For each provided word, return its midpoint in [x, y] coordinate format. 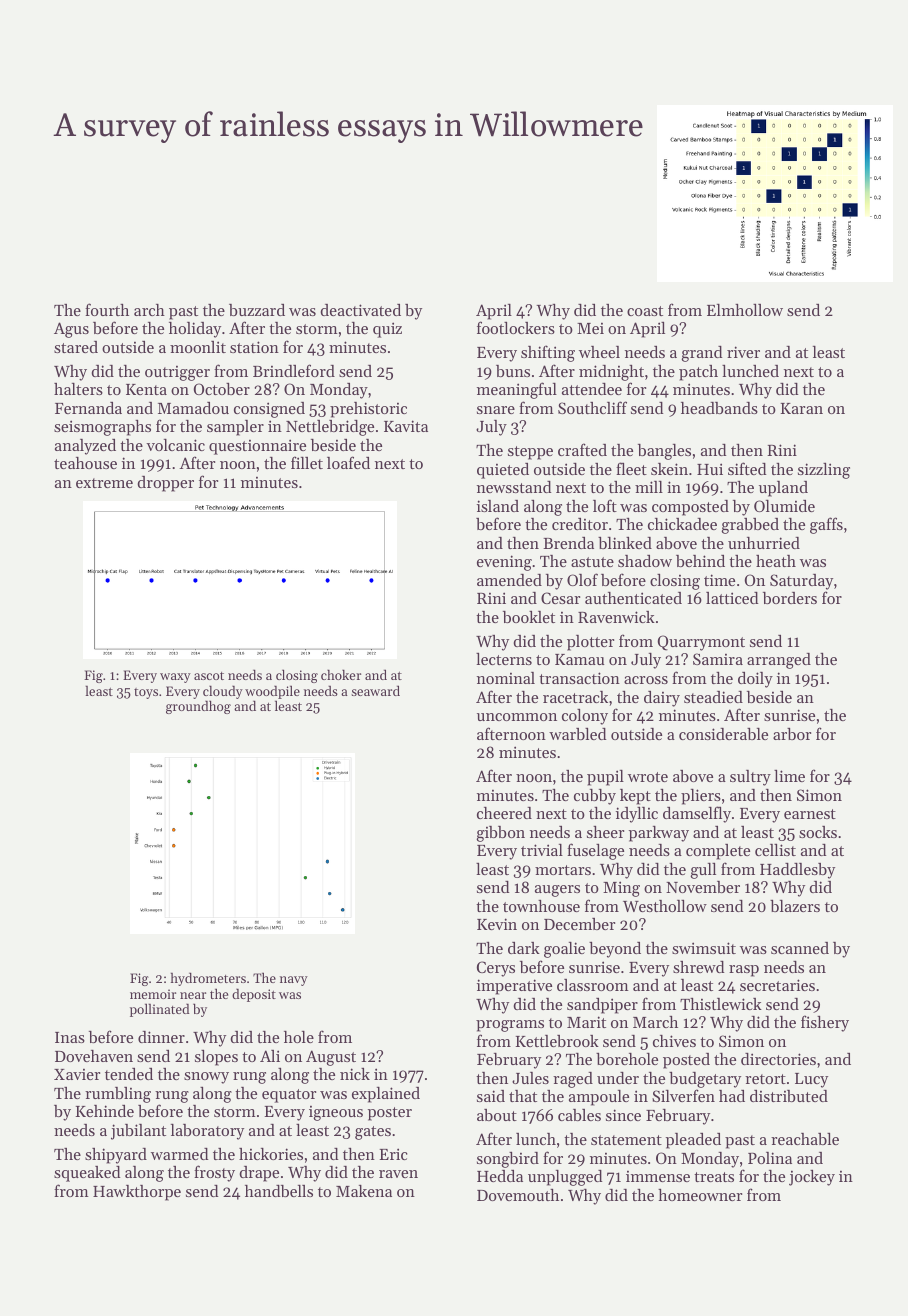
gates [373, 1133]
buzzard [257, 310]
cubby [595, 797]
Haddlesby [797, 871]
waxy [175, 678]
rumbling [118, 1095]
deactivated [360, 310]
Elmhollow [745, 310]
